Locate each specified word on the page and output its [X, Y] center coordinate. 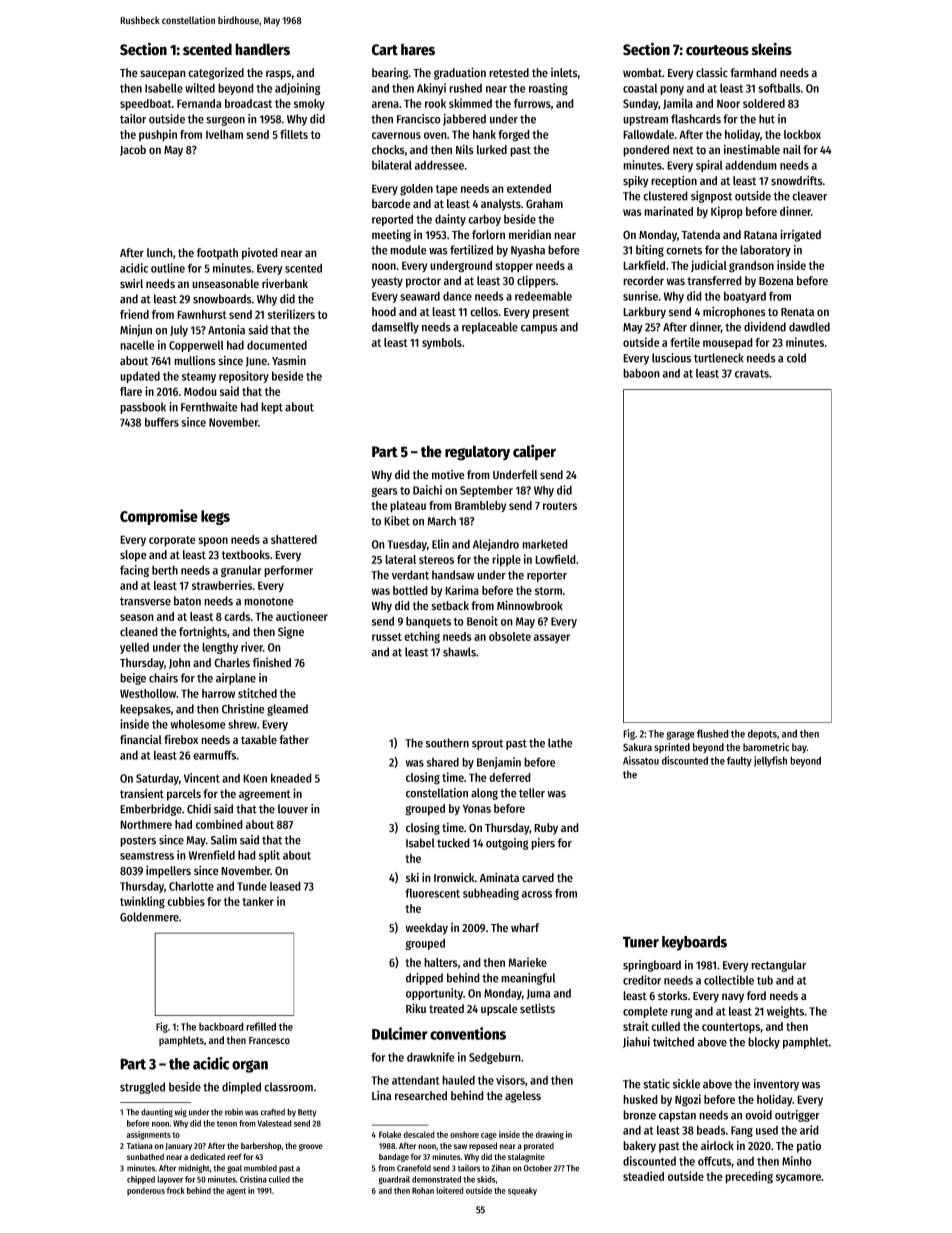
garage [680, 735]
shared [443, 762]
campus [539, 329]
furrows [532, 103]
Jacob [133, 150]
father [294, 739]
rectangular [778, 966]
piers [543, 844]
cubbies [186, 901]
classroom [288, 1087]
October [537, 1168]
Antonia [226, 330]
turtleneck [719, 358]
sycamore [798, 1178]
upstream [645, 120]
